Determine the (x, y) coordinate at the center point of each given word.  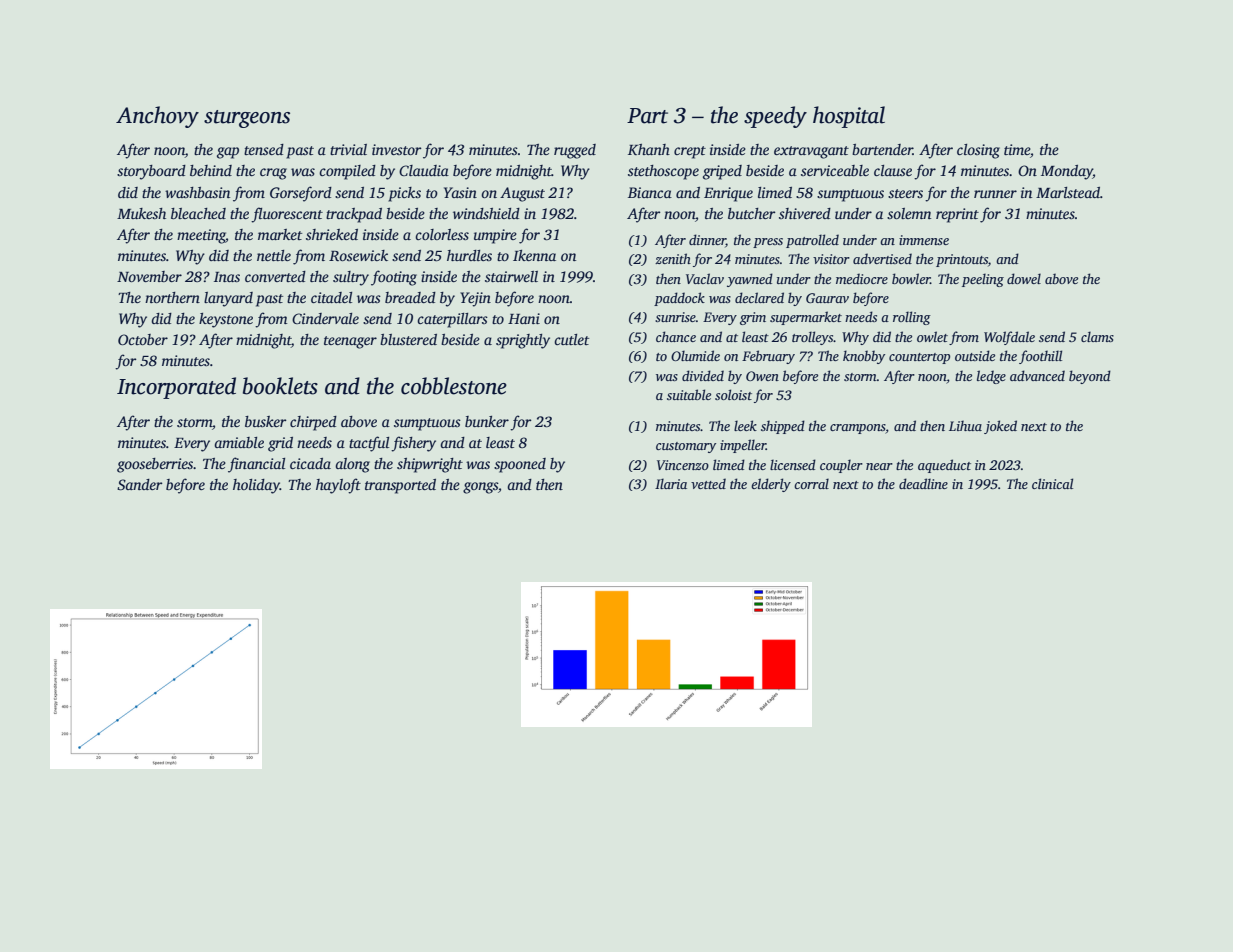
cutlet (571, 339)
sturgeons (247, 119)
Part (647, 116)
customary (686, 447)
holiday (256, 486)
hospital (849, 117)
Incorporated (176, 388)
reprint (957, 215)
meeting (201, 236)
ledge (991, 377)
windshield (486, 213)
